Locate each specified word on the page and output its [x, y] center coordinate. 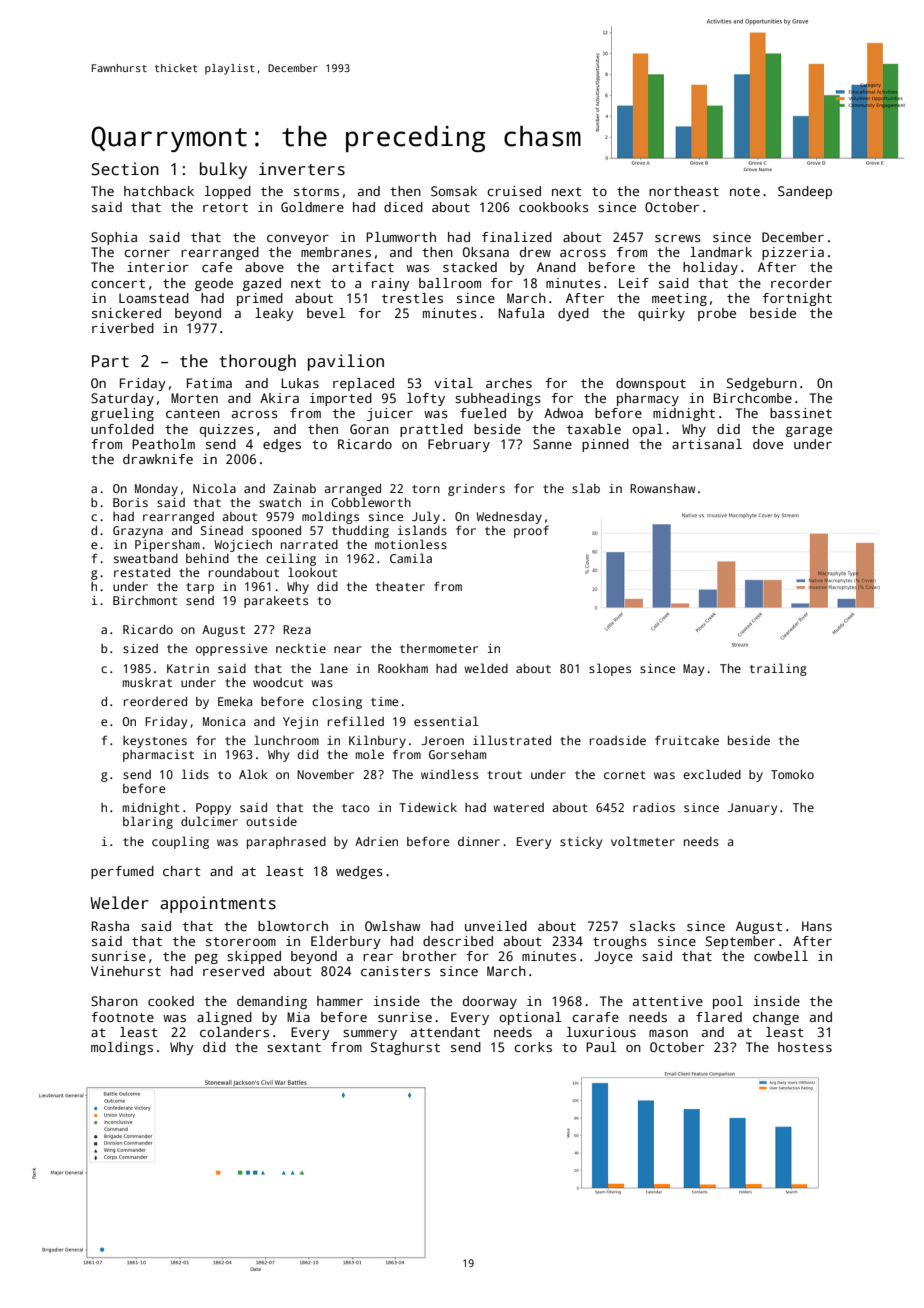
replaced [363, 384]
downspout [651, 384]
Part [110, 361]
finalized [517, 237]
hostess [805, 1047]
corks [533, 1047]
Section [125, 169]
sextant [294, 1047]
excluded [712, 774]
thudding [360, 532]
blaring [148, 822]
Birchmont [145, 600]
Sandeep [805, 192]
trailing [778, 669]
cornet [625, 775]
